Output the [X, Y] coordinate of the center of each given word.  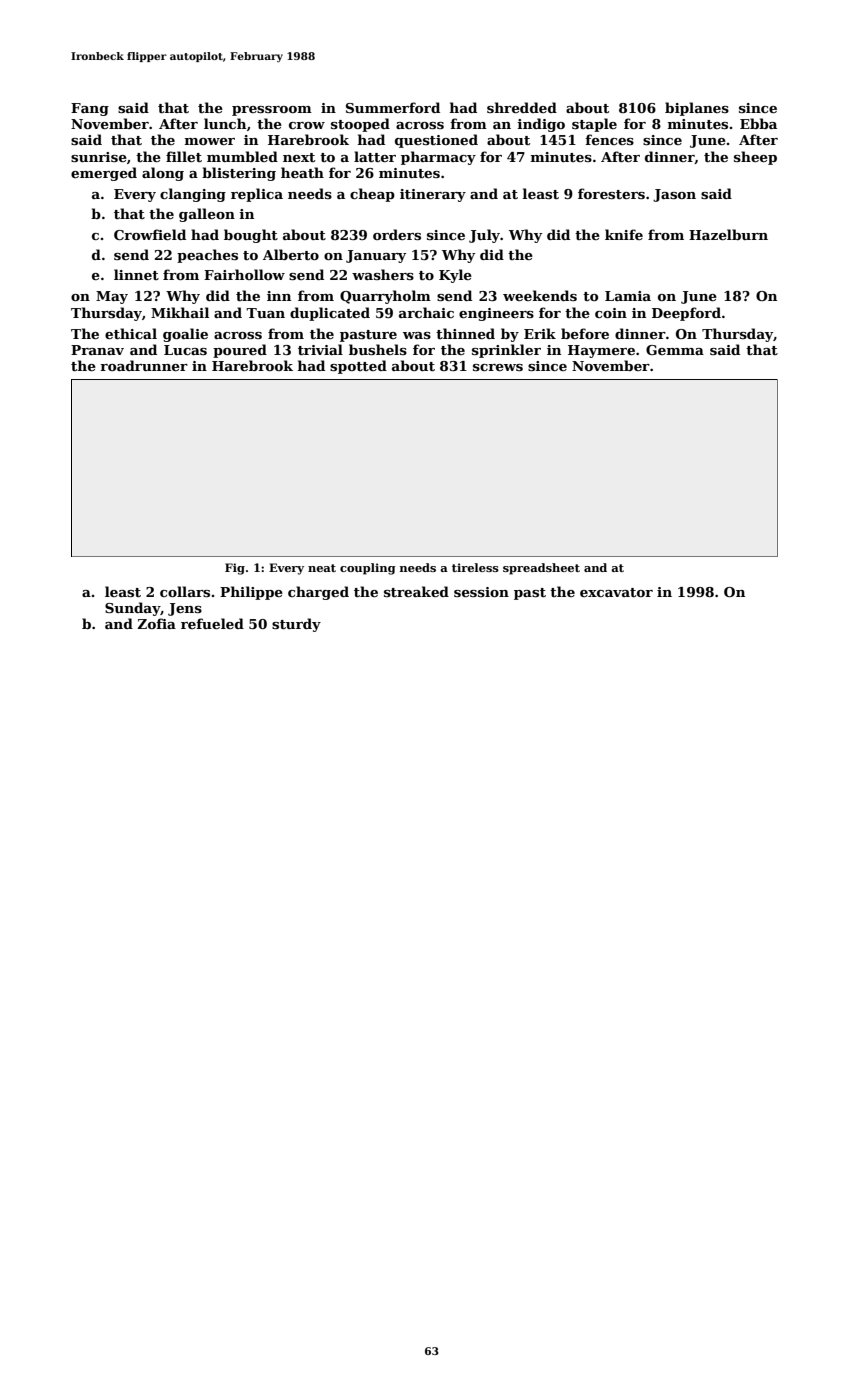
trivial [320, 349]
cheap [372, 195]
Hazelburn [728, 234]
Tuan [265, 313]
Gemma [675, 350]
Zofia [156, 623]
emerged [104, 174]
